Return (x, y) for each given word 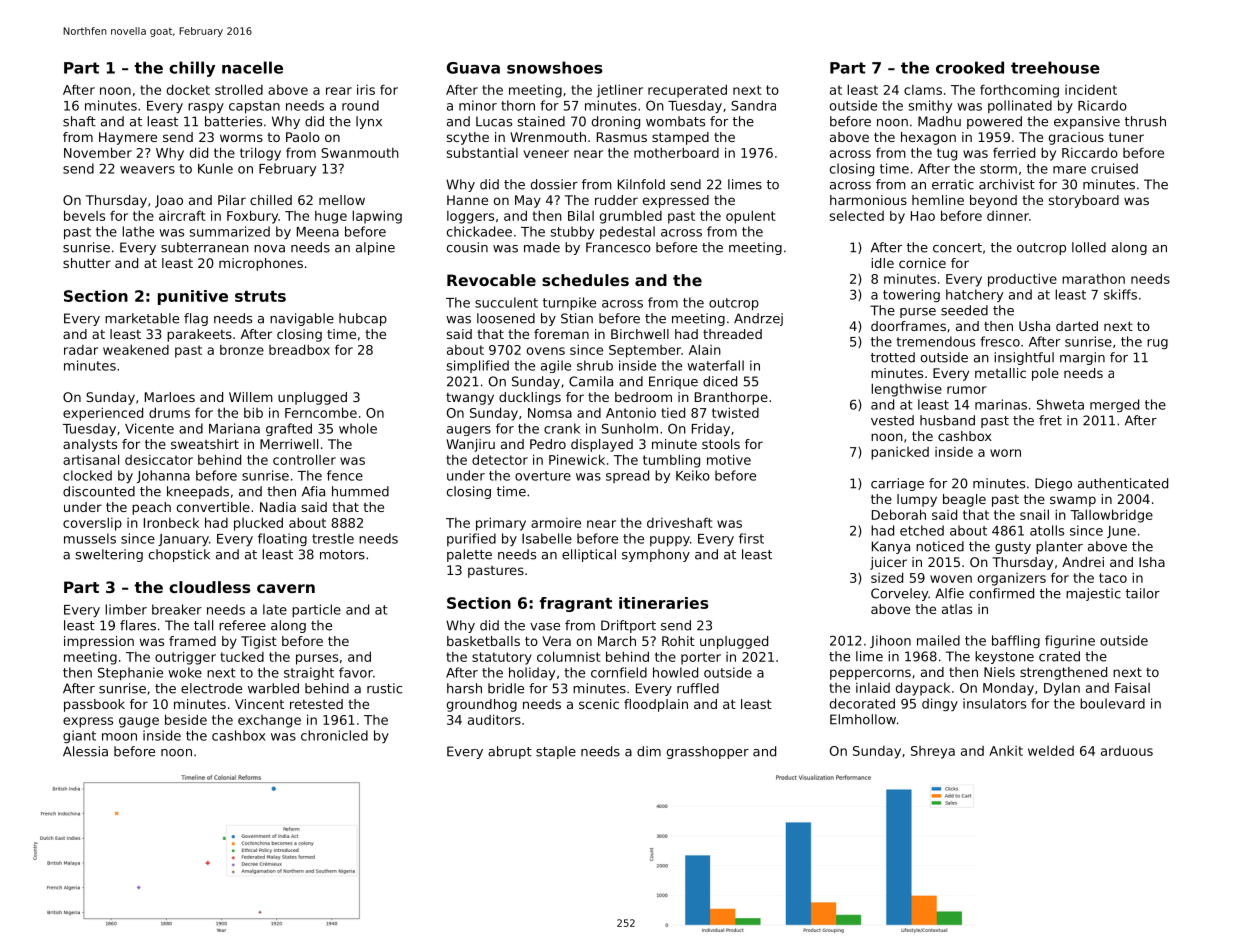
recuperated (687, 91)
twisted (735, 412)
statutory (502, 658)
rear (339, 91)
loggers (470, 217)
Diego (1053, 484)
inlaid (873, 687)
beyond (993, 201)
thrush (1145, 121)
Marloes (170, 397)
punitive (193, 297)
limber (126, 609)
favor (356, 672)
